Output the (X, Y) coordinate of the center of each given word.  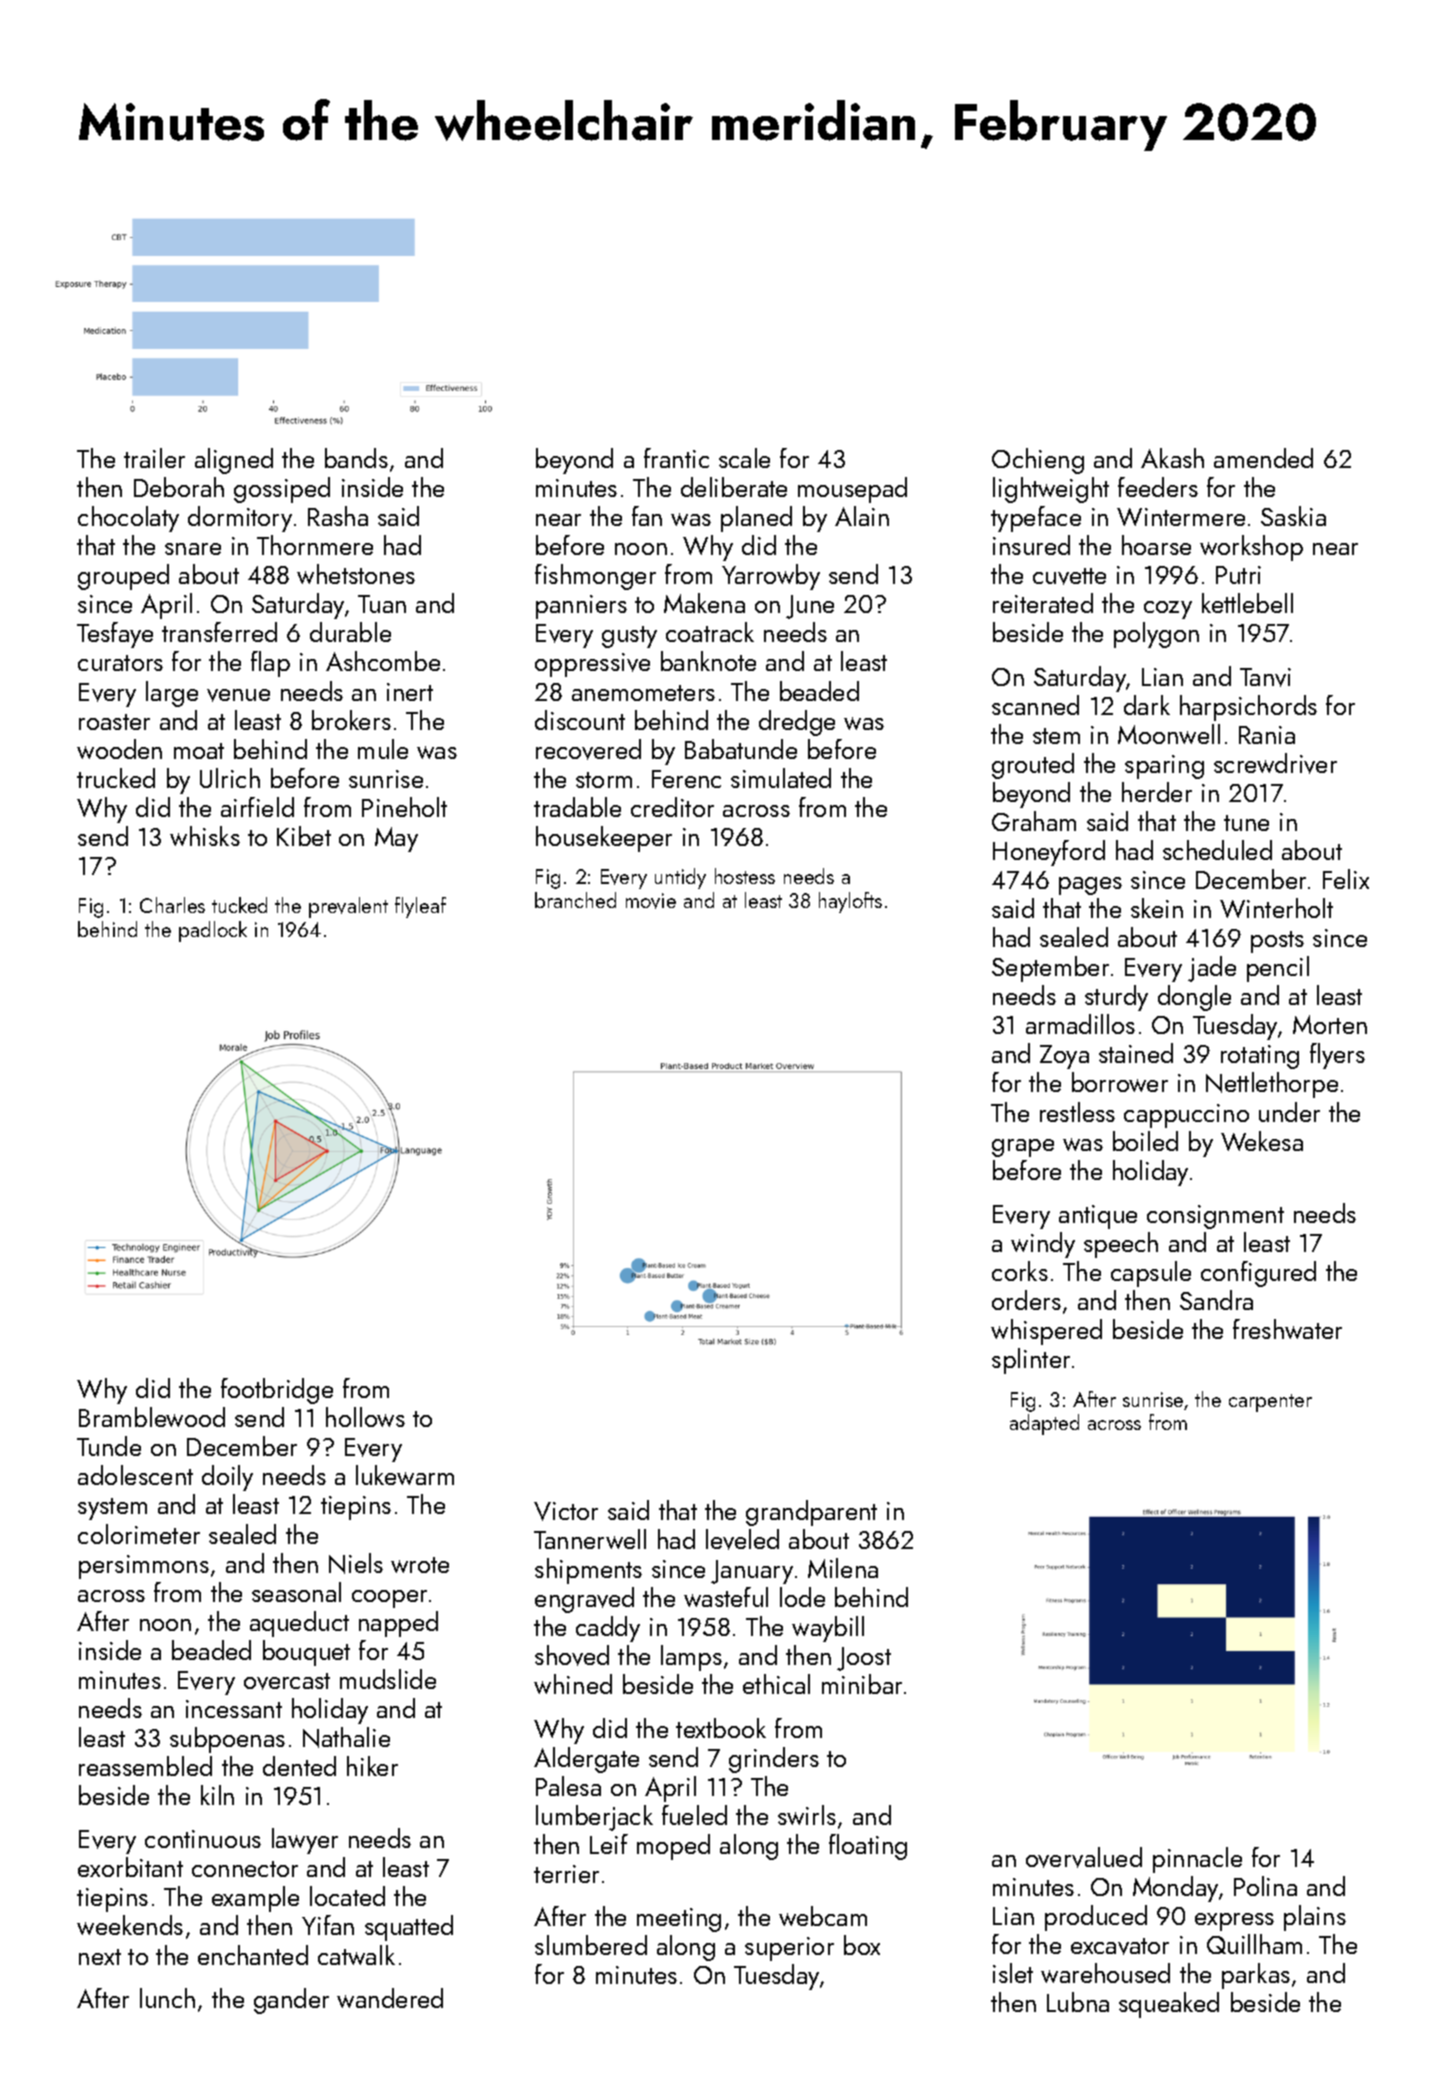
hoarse (1156, 545)
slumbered (591, 1945)
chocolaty (128, 519)
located (347, 1896)
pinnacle (1197, 1860)
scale (744, 458)
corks (1020, 1271)
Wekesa (1262, 1141)
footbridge (277, 1391)
